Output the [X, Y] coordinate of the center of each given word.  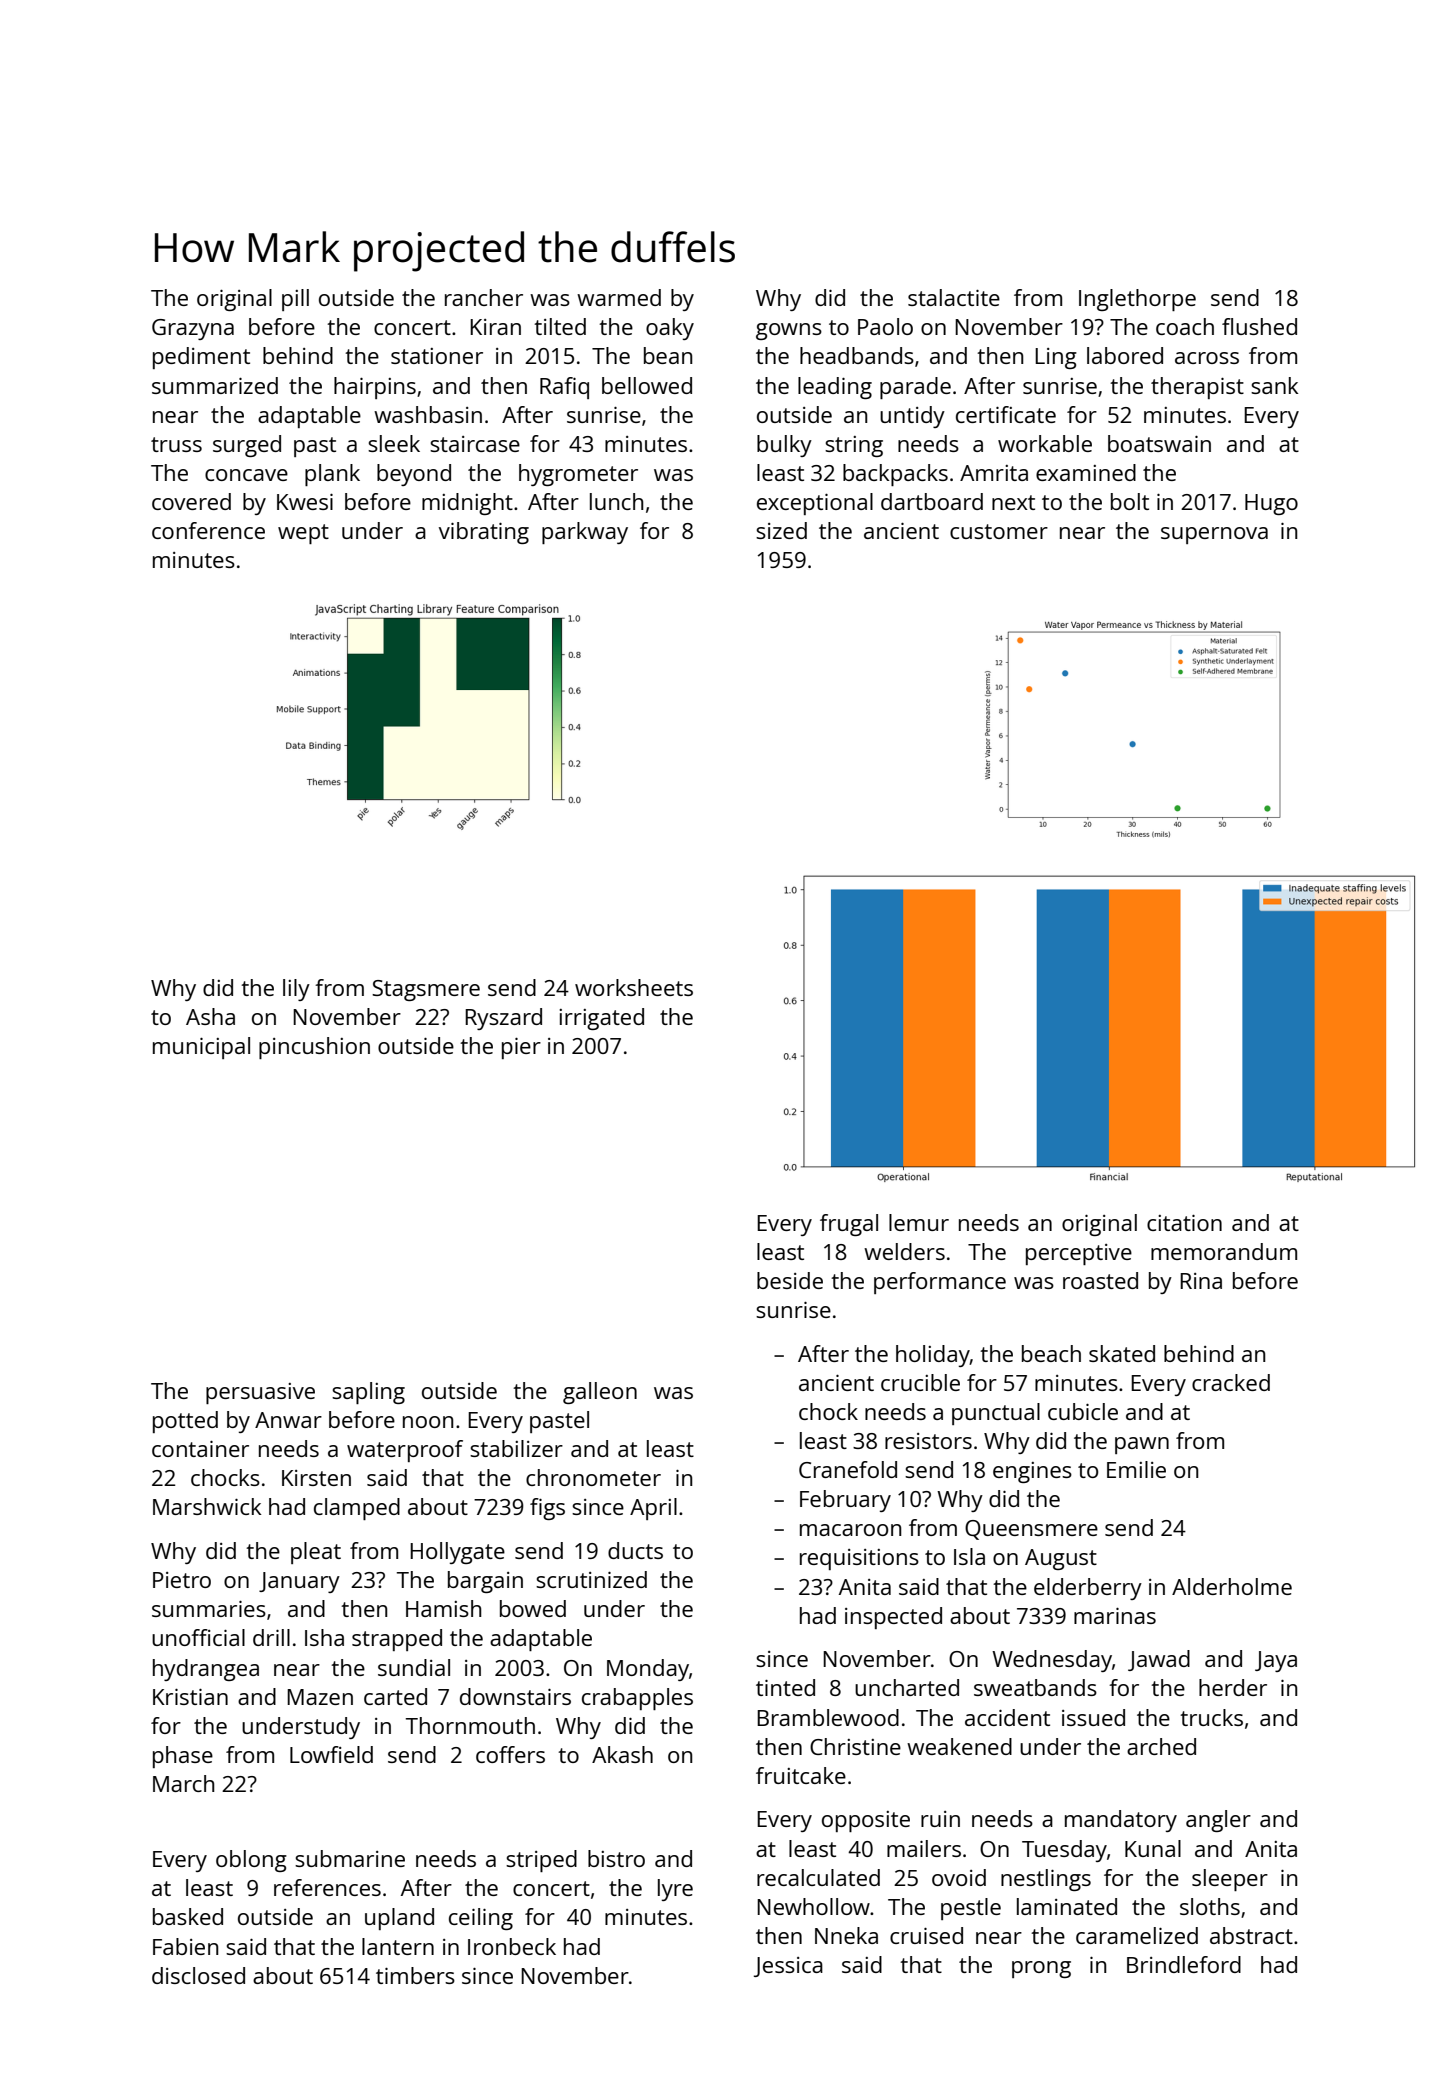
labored [1125, 355]
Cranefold [848, 1469]
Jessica [788, 1967]
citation [1184, 1223]
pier [521, 1048]
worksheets [634, 987]
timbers [415, 1975]
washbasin [428, 414]
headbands [857, 355]
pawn [1142, 1445]
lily [296, 990]
